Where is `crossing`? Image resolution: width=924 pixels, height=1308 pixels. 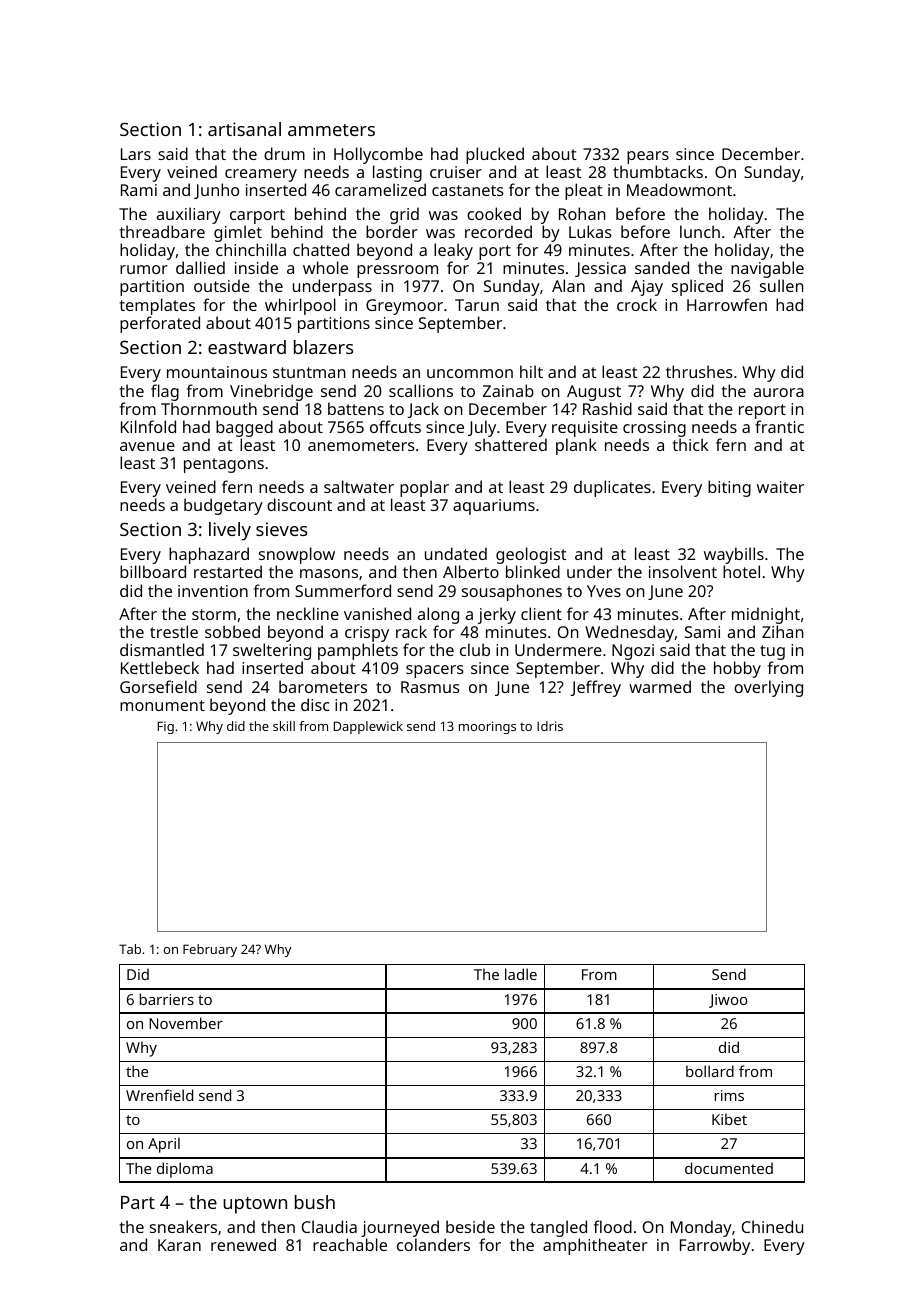 crossing is located at coordinates (654, 429).
